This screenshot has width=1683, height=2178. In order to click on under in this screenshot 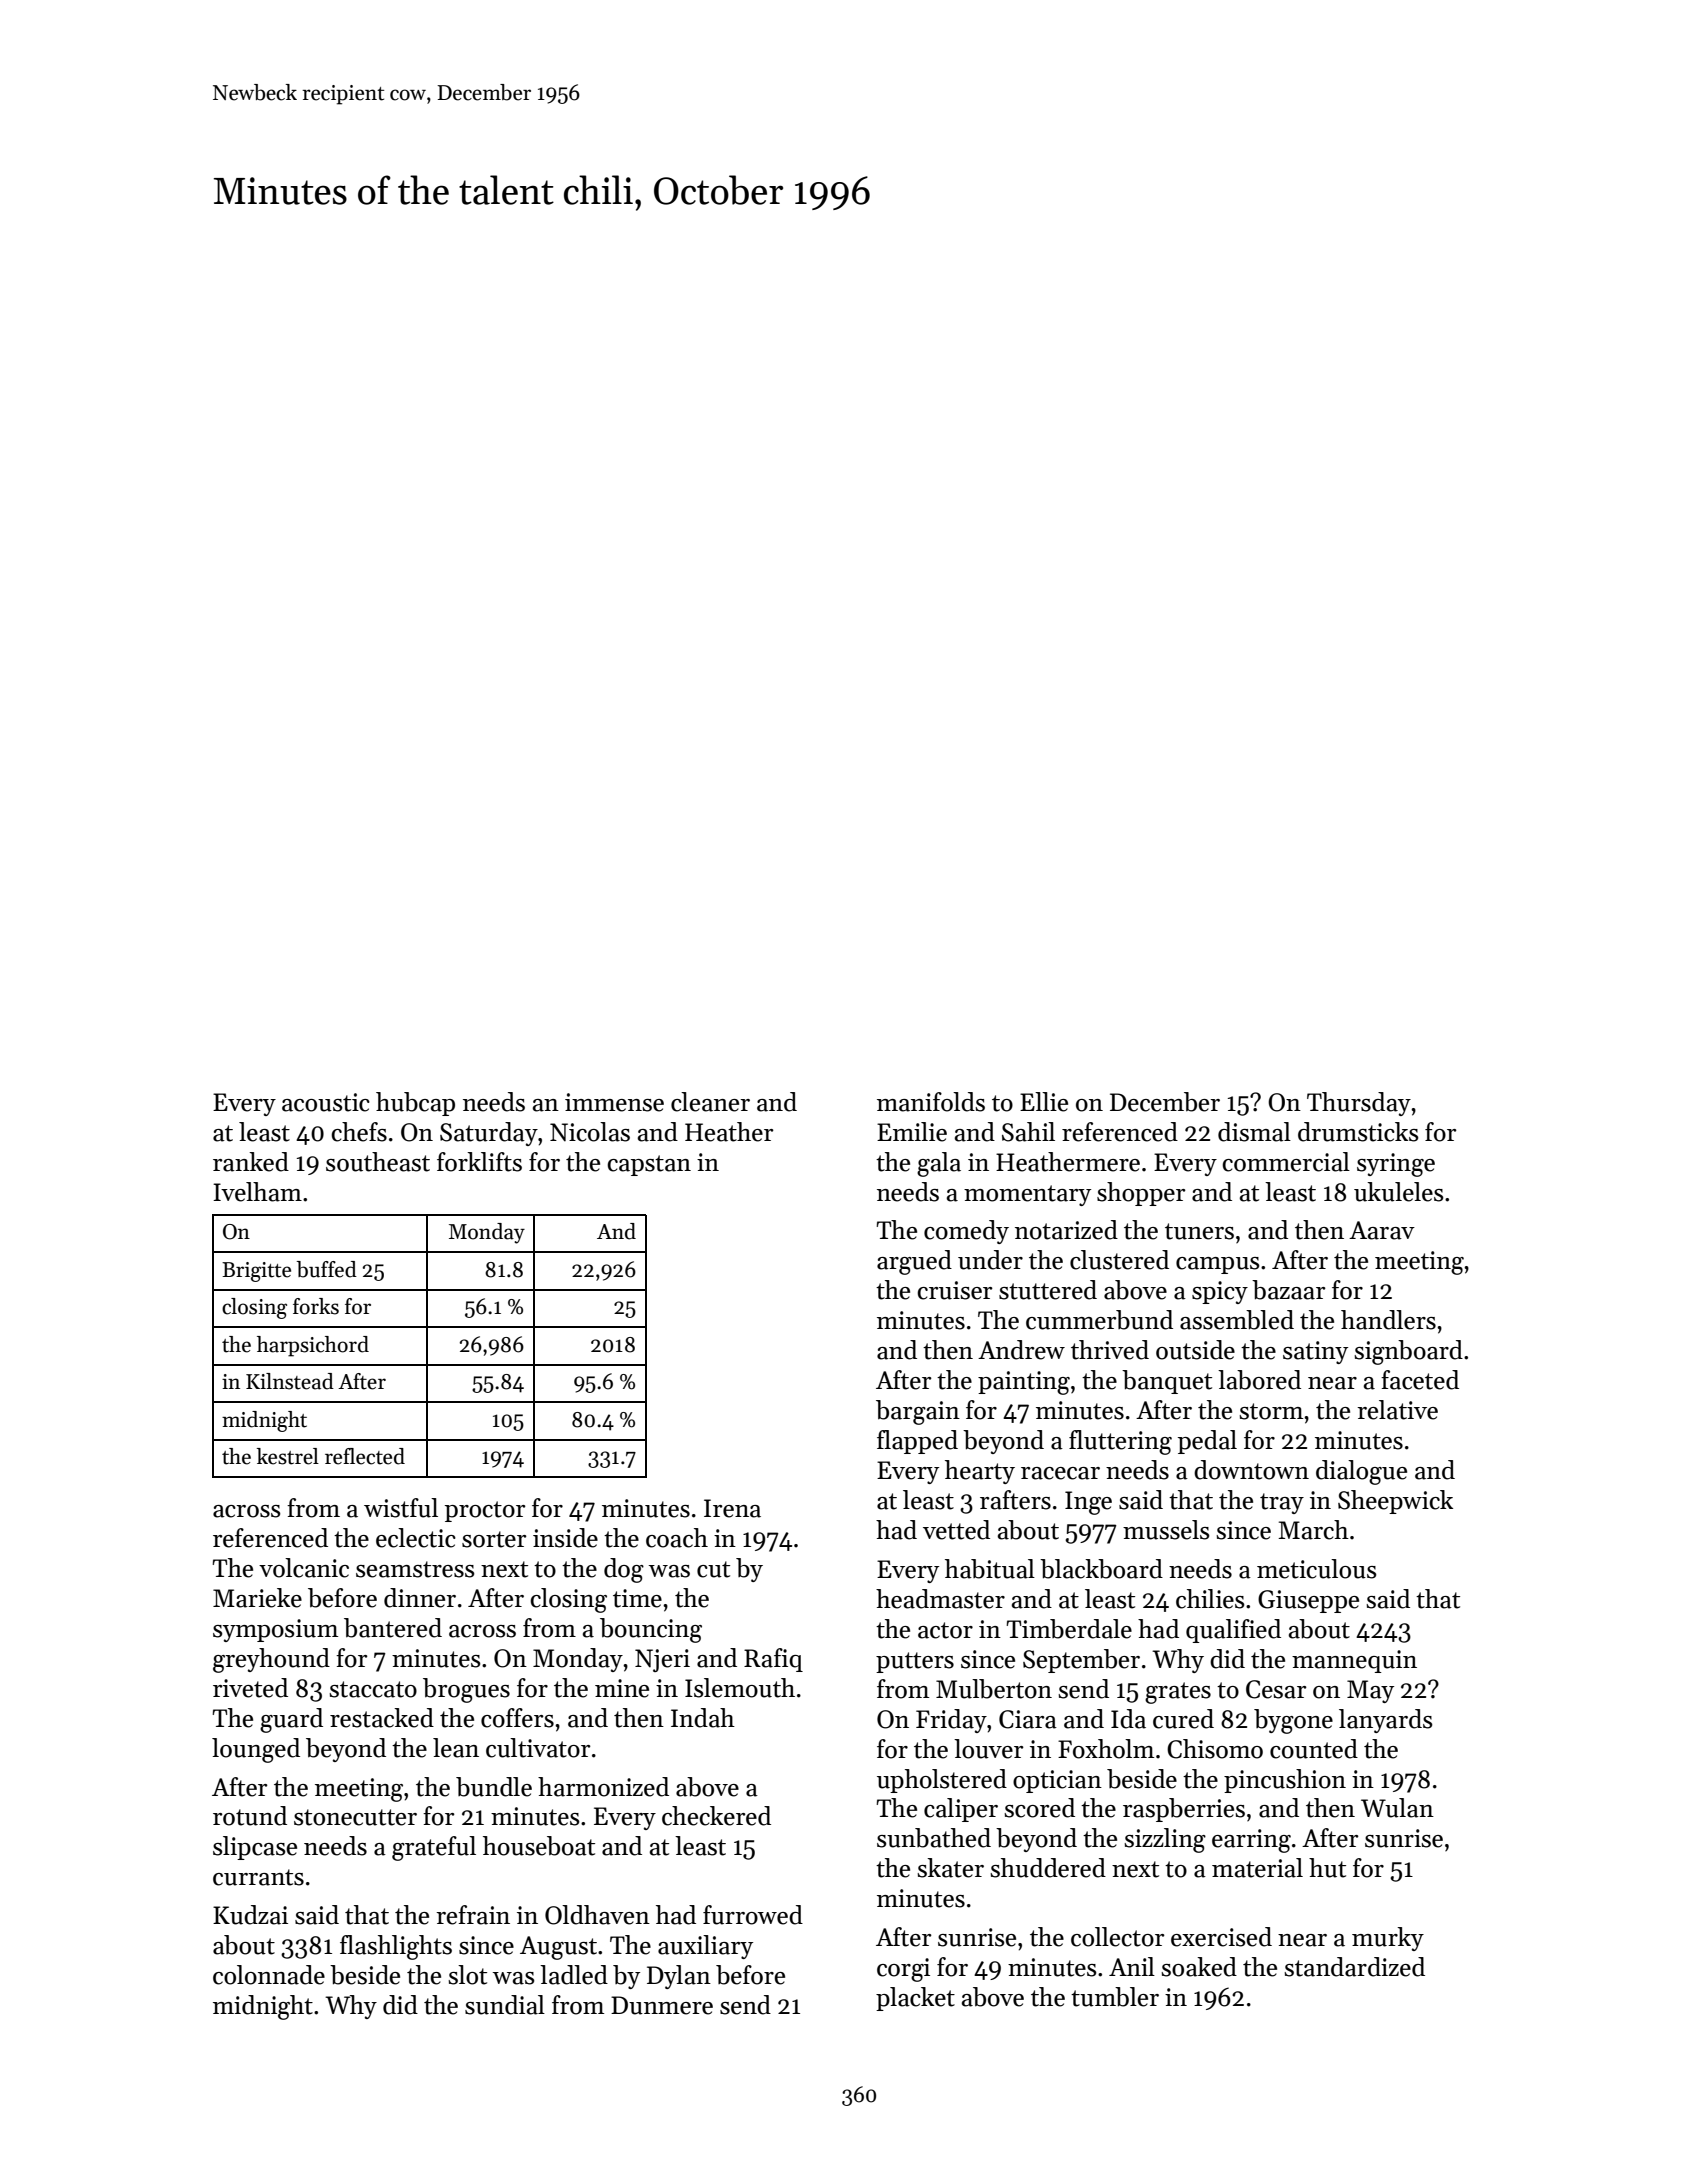, I will do `click(990, 1260)`.
